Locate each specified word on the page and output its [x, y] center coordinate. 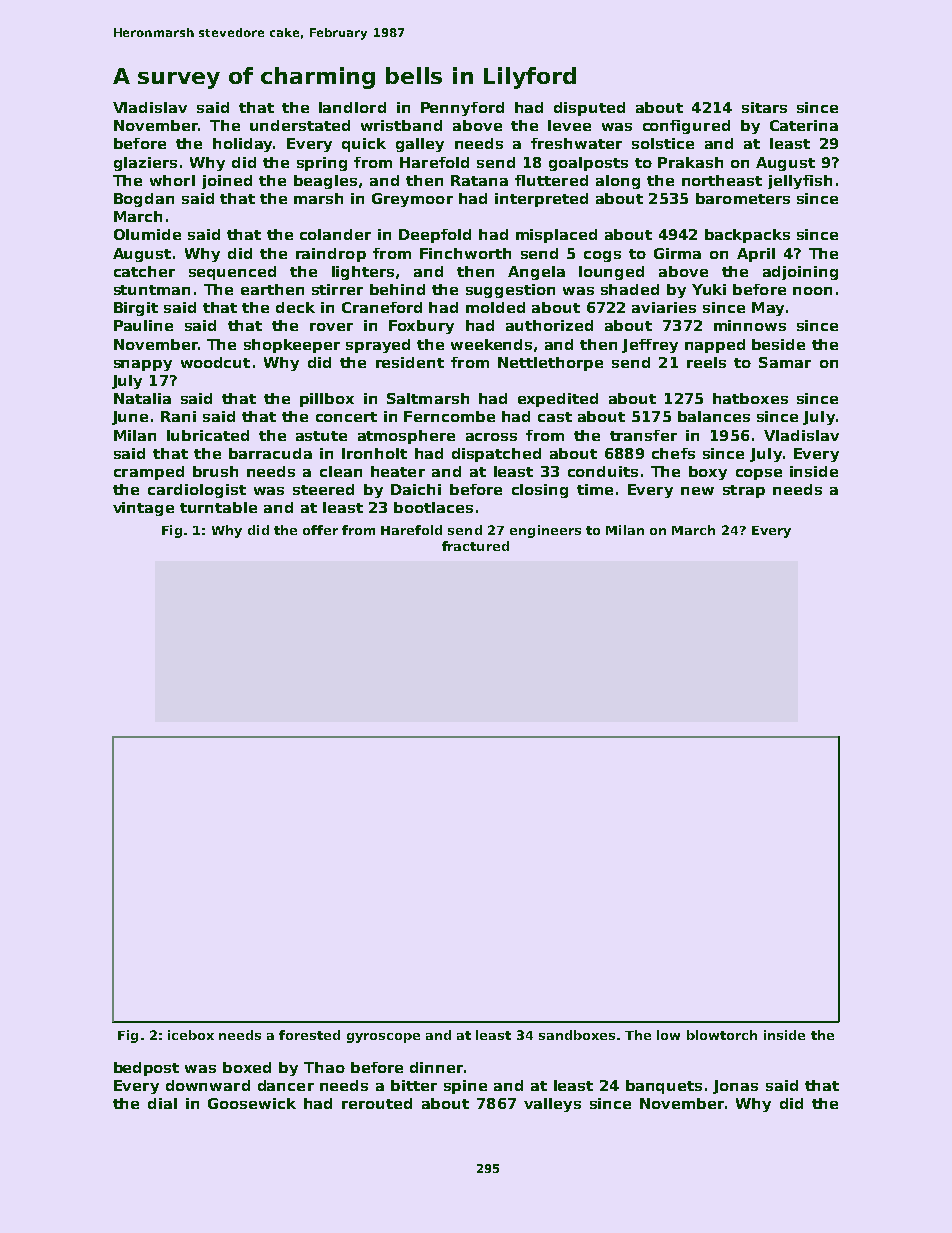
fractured [475, 546]
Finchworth [465, 253]
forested [309, 1035]
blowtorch [722, 1035]
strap [744, 491]
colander [335, 234]
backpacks [747, 236]
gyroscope [383, 1038]
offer [320, 530]
